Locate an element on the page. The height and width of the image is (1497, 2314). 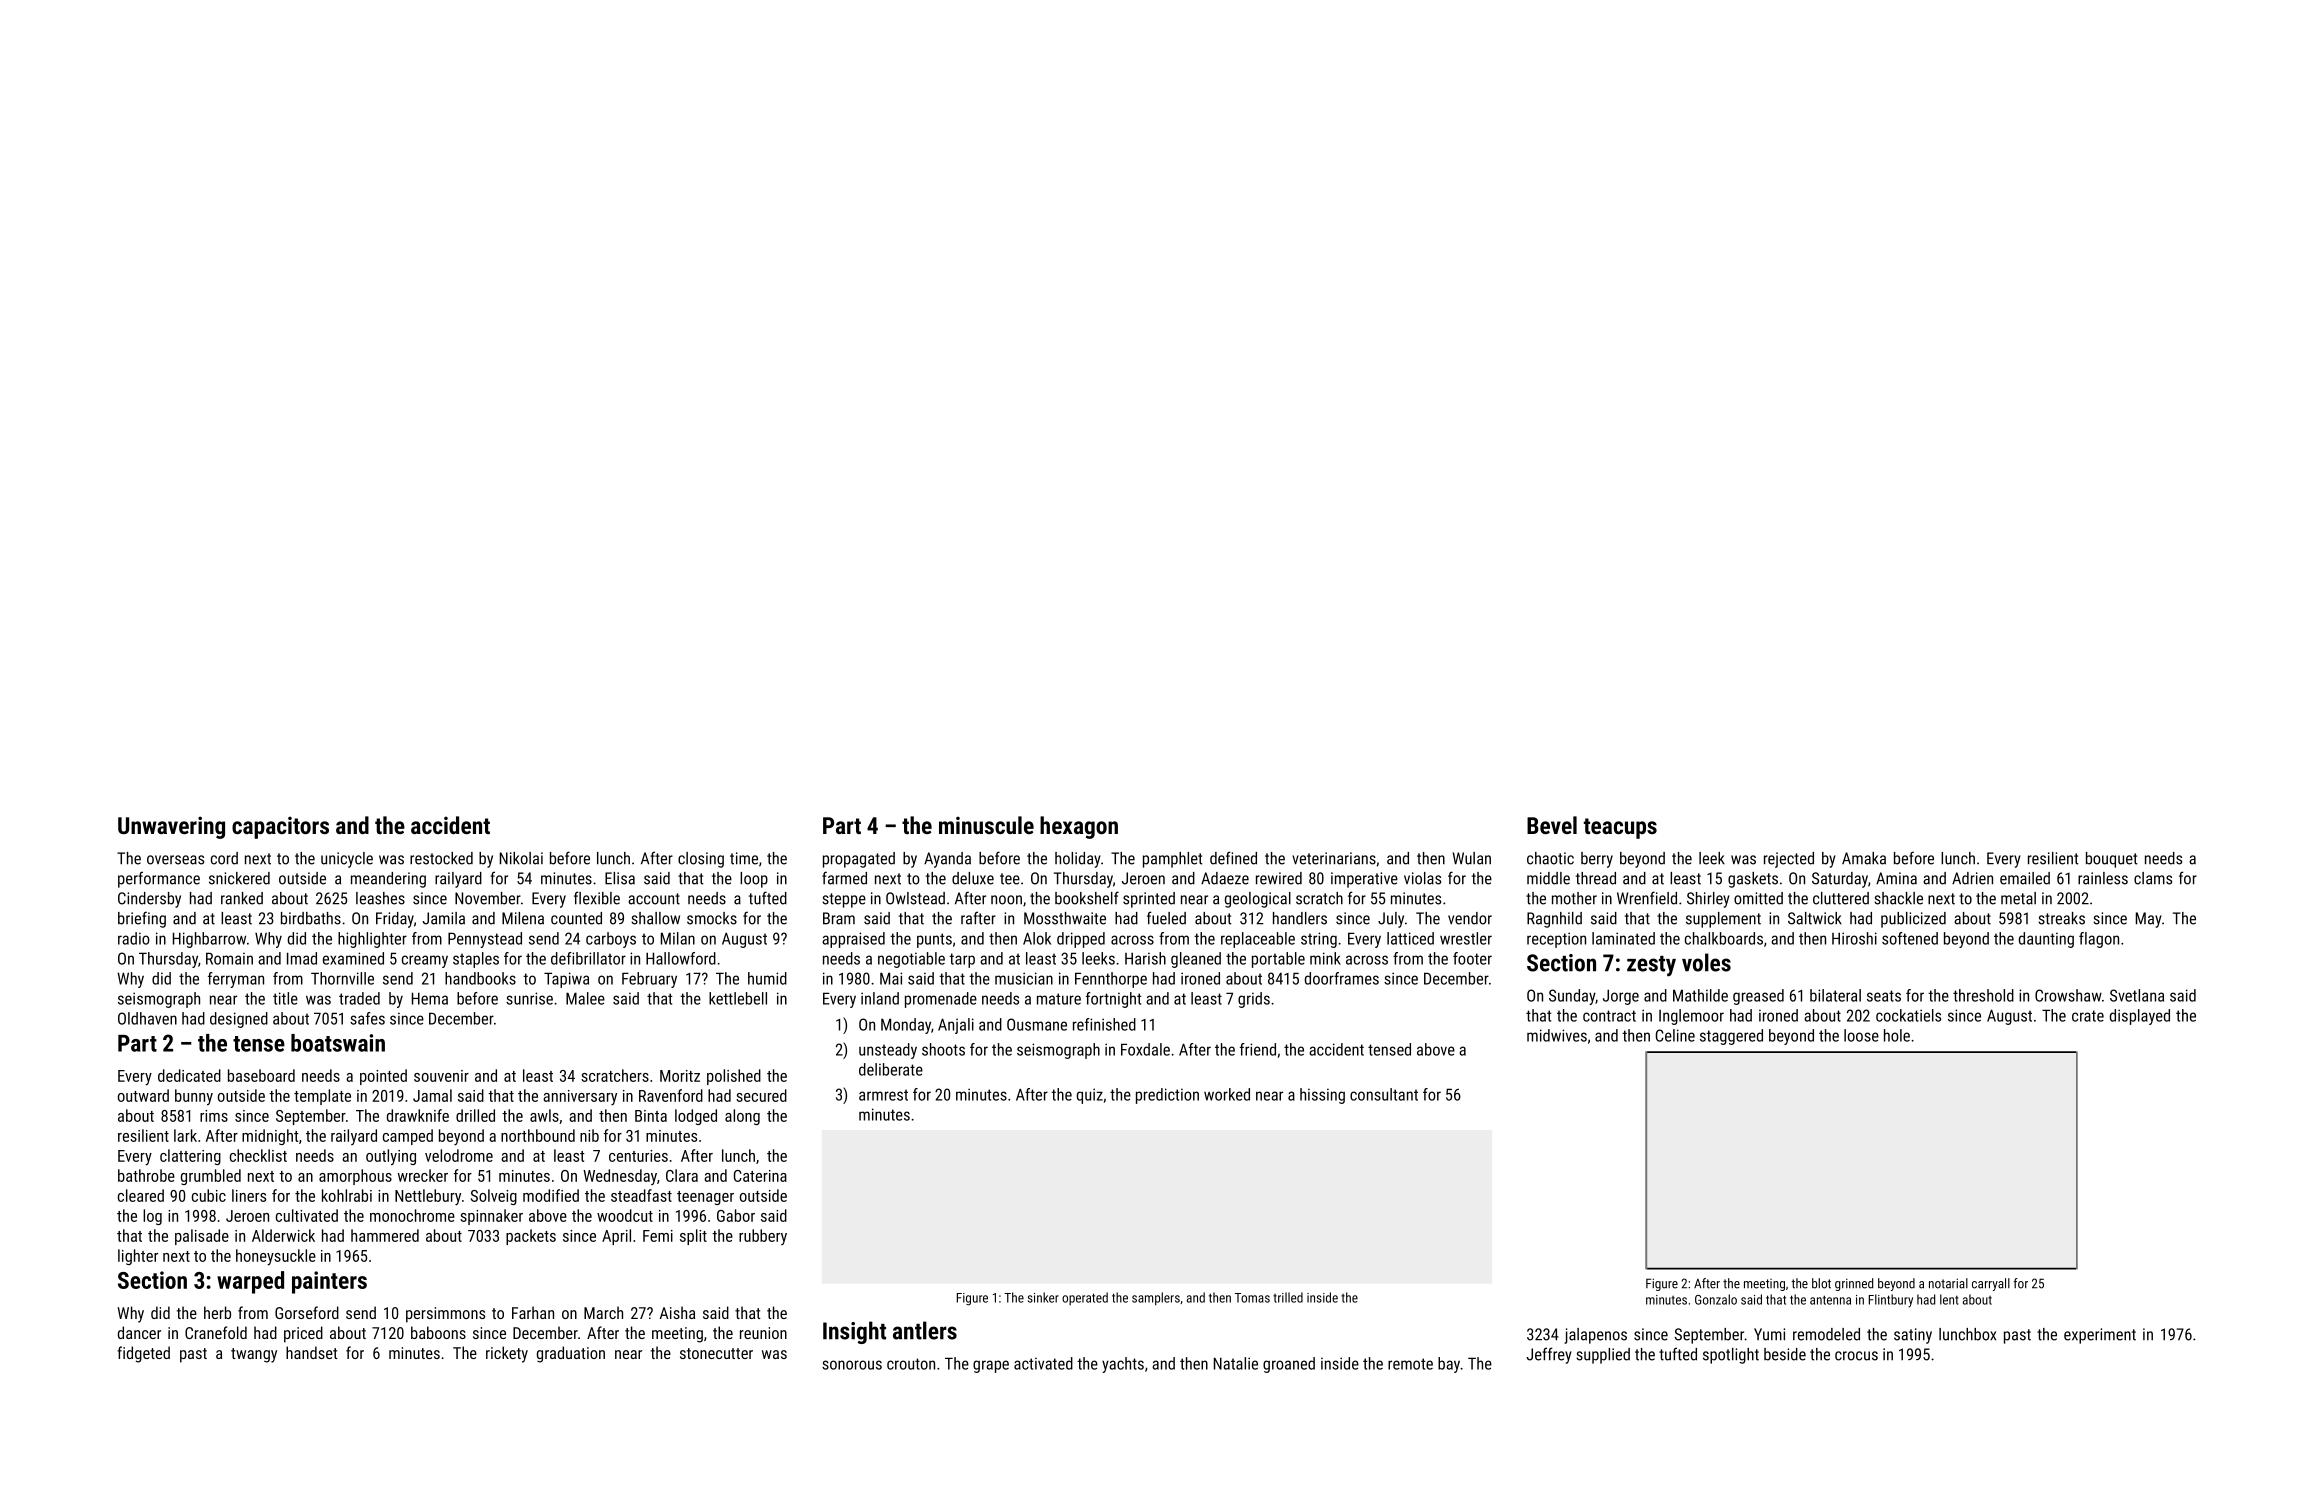
vendor is located at coordinates (1470, 918).
